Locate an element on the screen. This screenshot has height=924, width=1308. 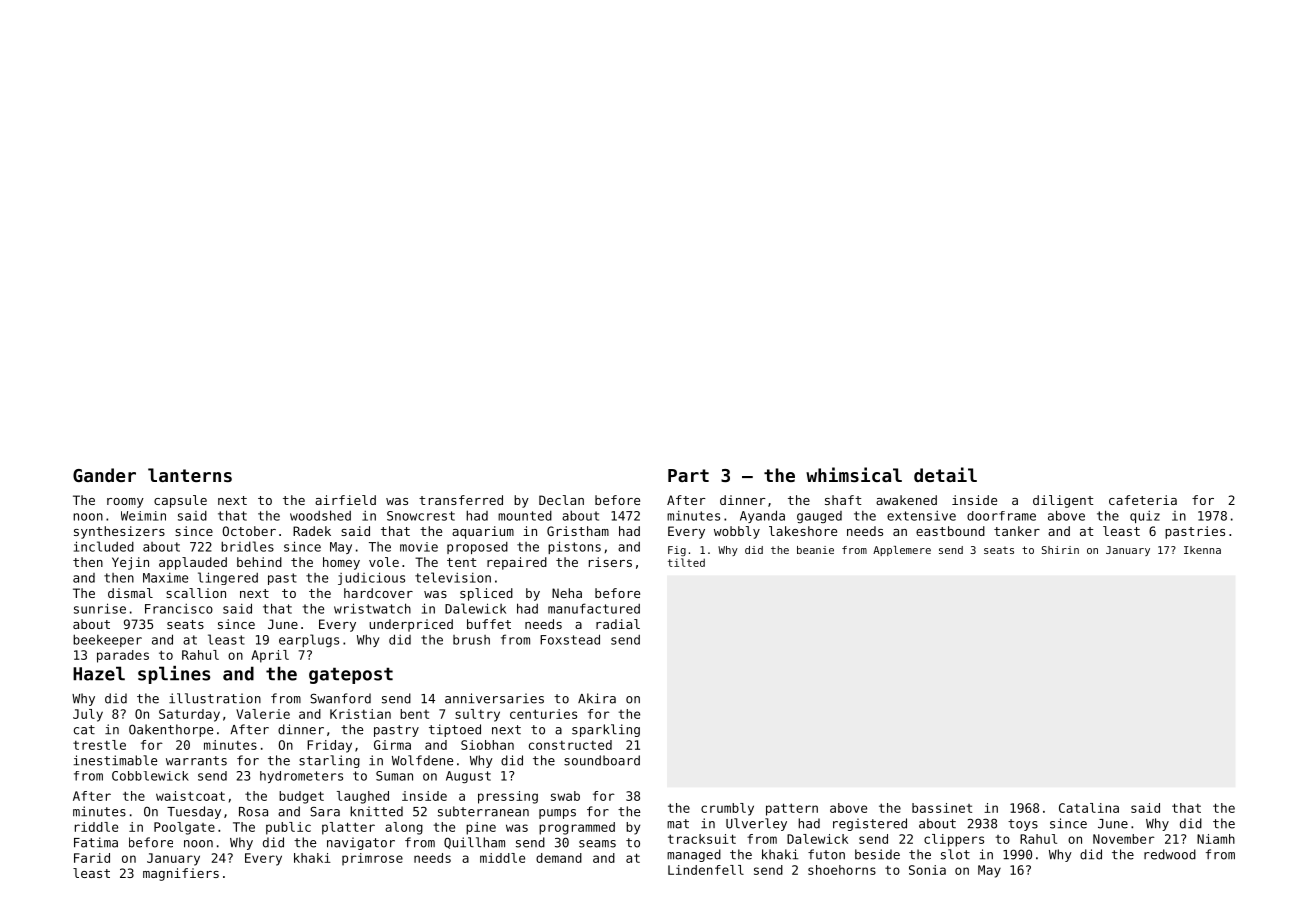
magnifiers is located at coordinates (181, 874).
